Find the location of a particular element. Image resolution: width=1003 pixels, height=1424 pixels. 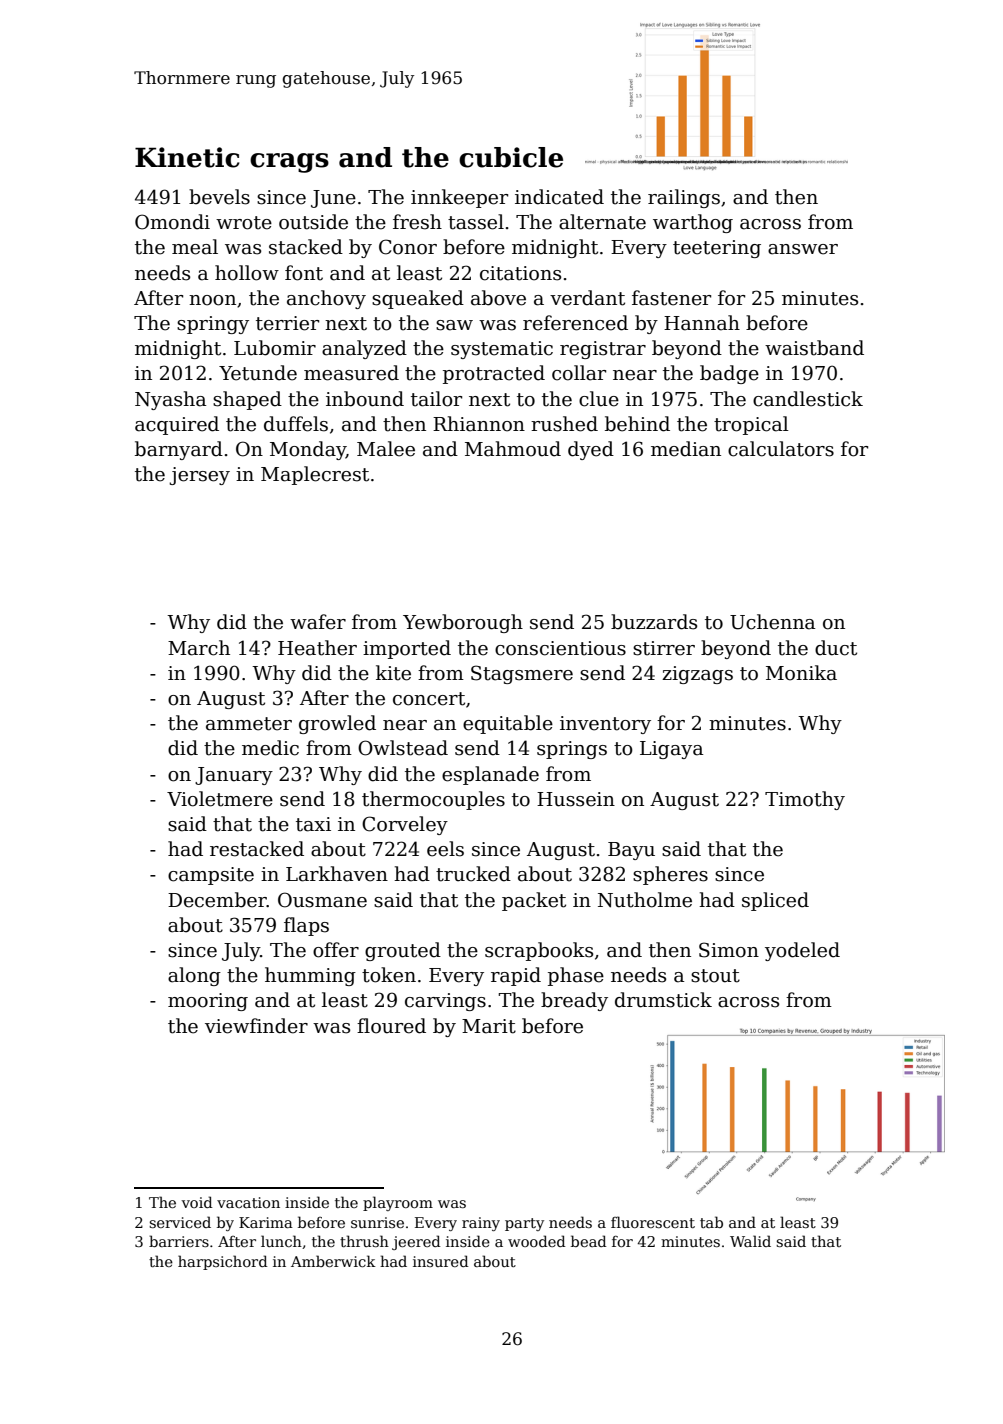

stout is located at coordinates (715, 976).
